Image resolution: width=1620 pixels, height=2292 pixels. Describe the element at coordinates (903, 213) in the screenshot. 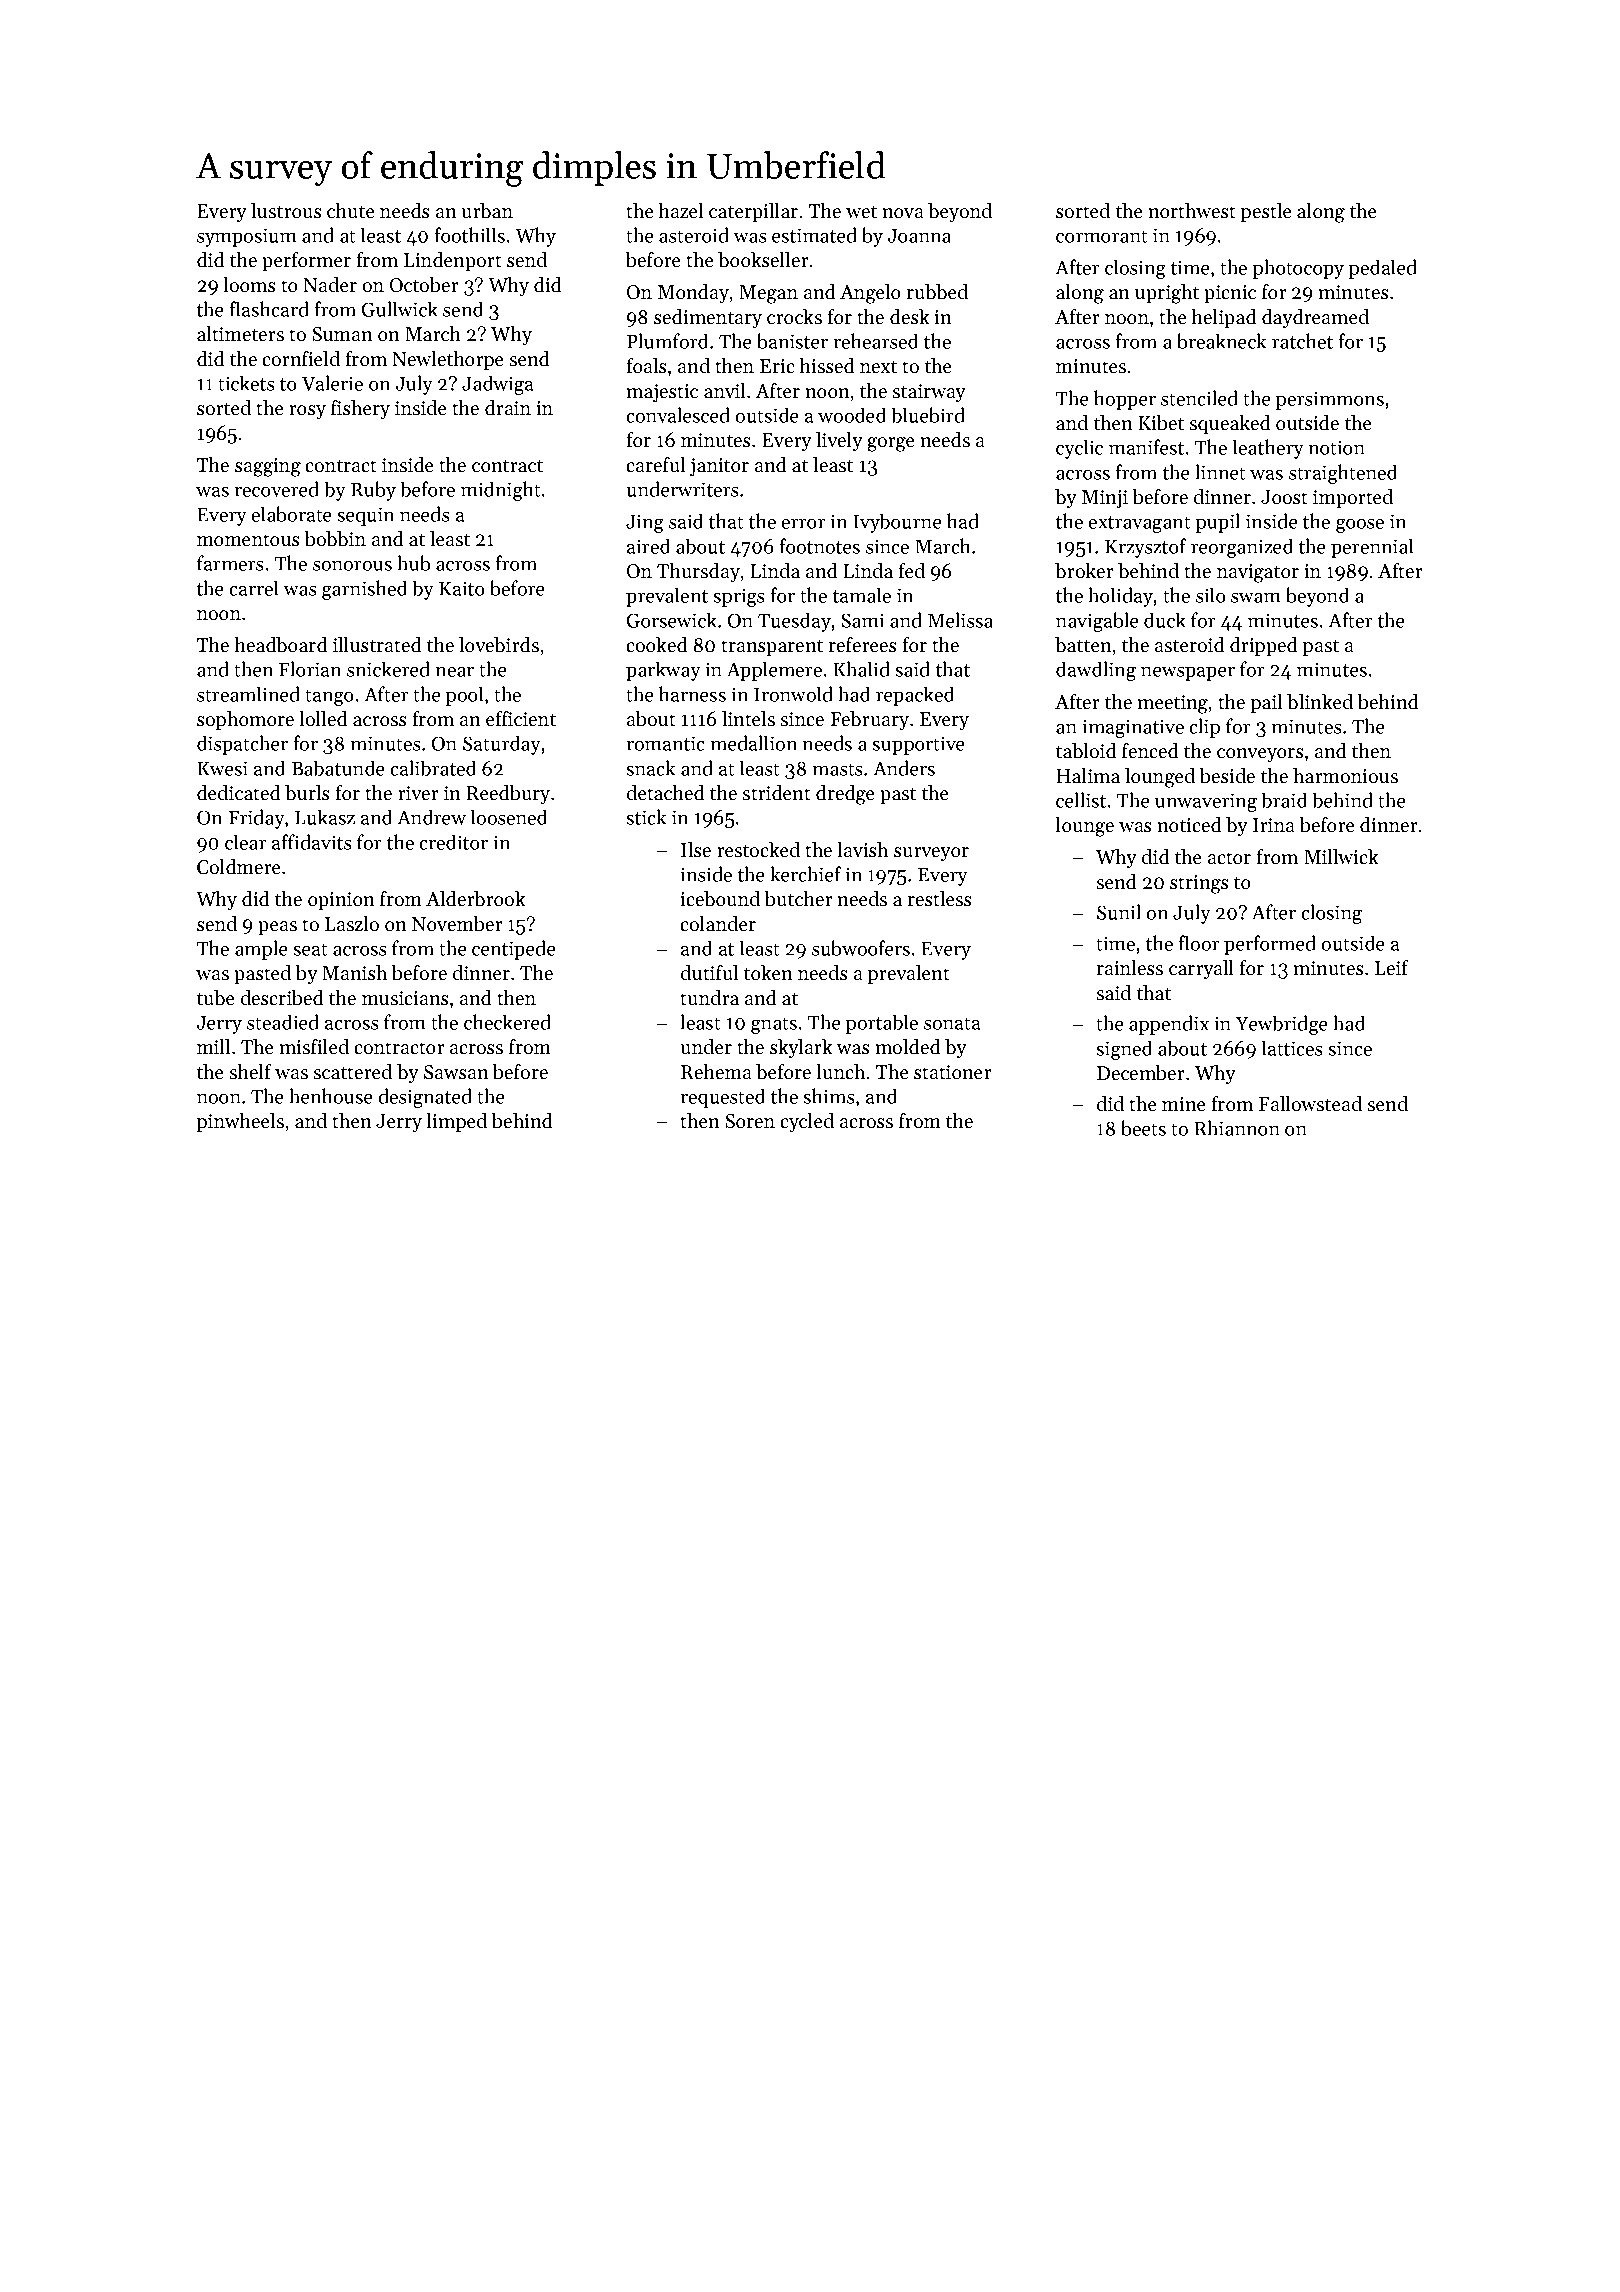

I see `nova` at that location.
